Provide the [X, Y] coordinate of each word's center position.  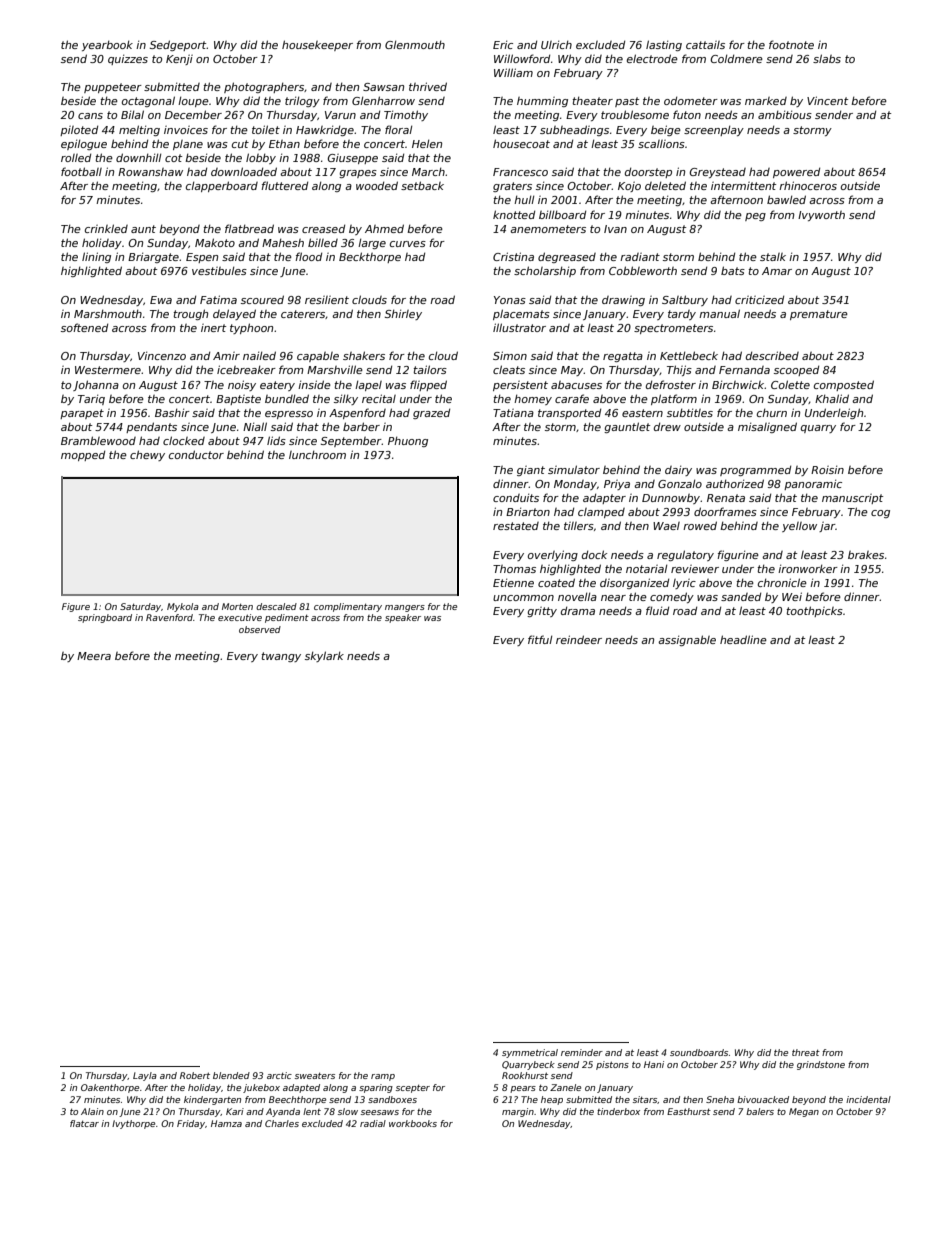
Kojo [629, 187]
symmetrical [530, 1053]
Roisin [827, 469]
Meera [94, 656]
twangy [281, 657]
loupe [193, 101]
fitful [540, 639]
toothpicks [814, 611]
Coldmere [736, 58]
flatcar [84, 1123]
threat [806, 1052]
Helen [427, 143]
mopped [83, 455]
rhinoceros [808, 185]
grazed [431, 413]
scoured [262, 299]
